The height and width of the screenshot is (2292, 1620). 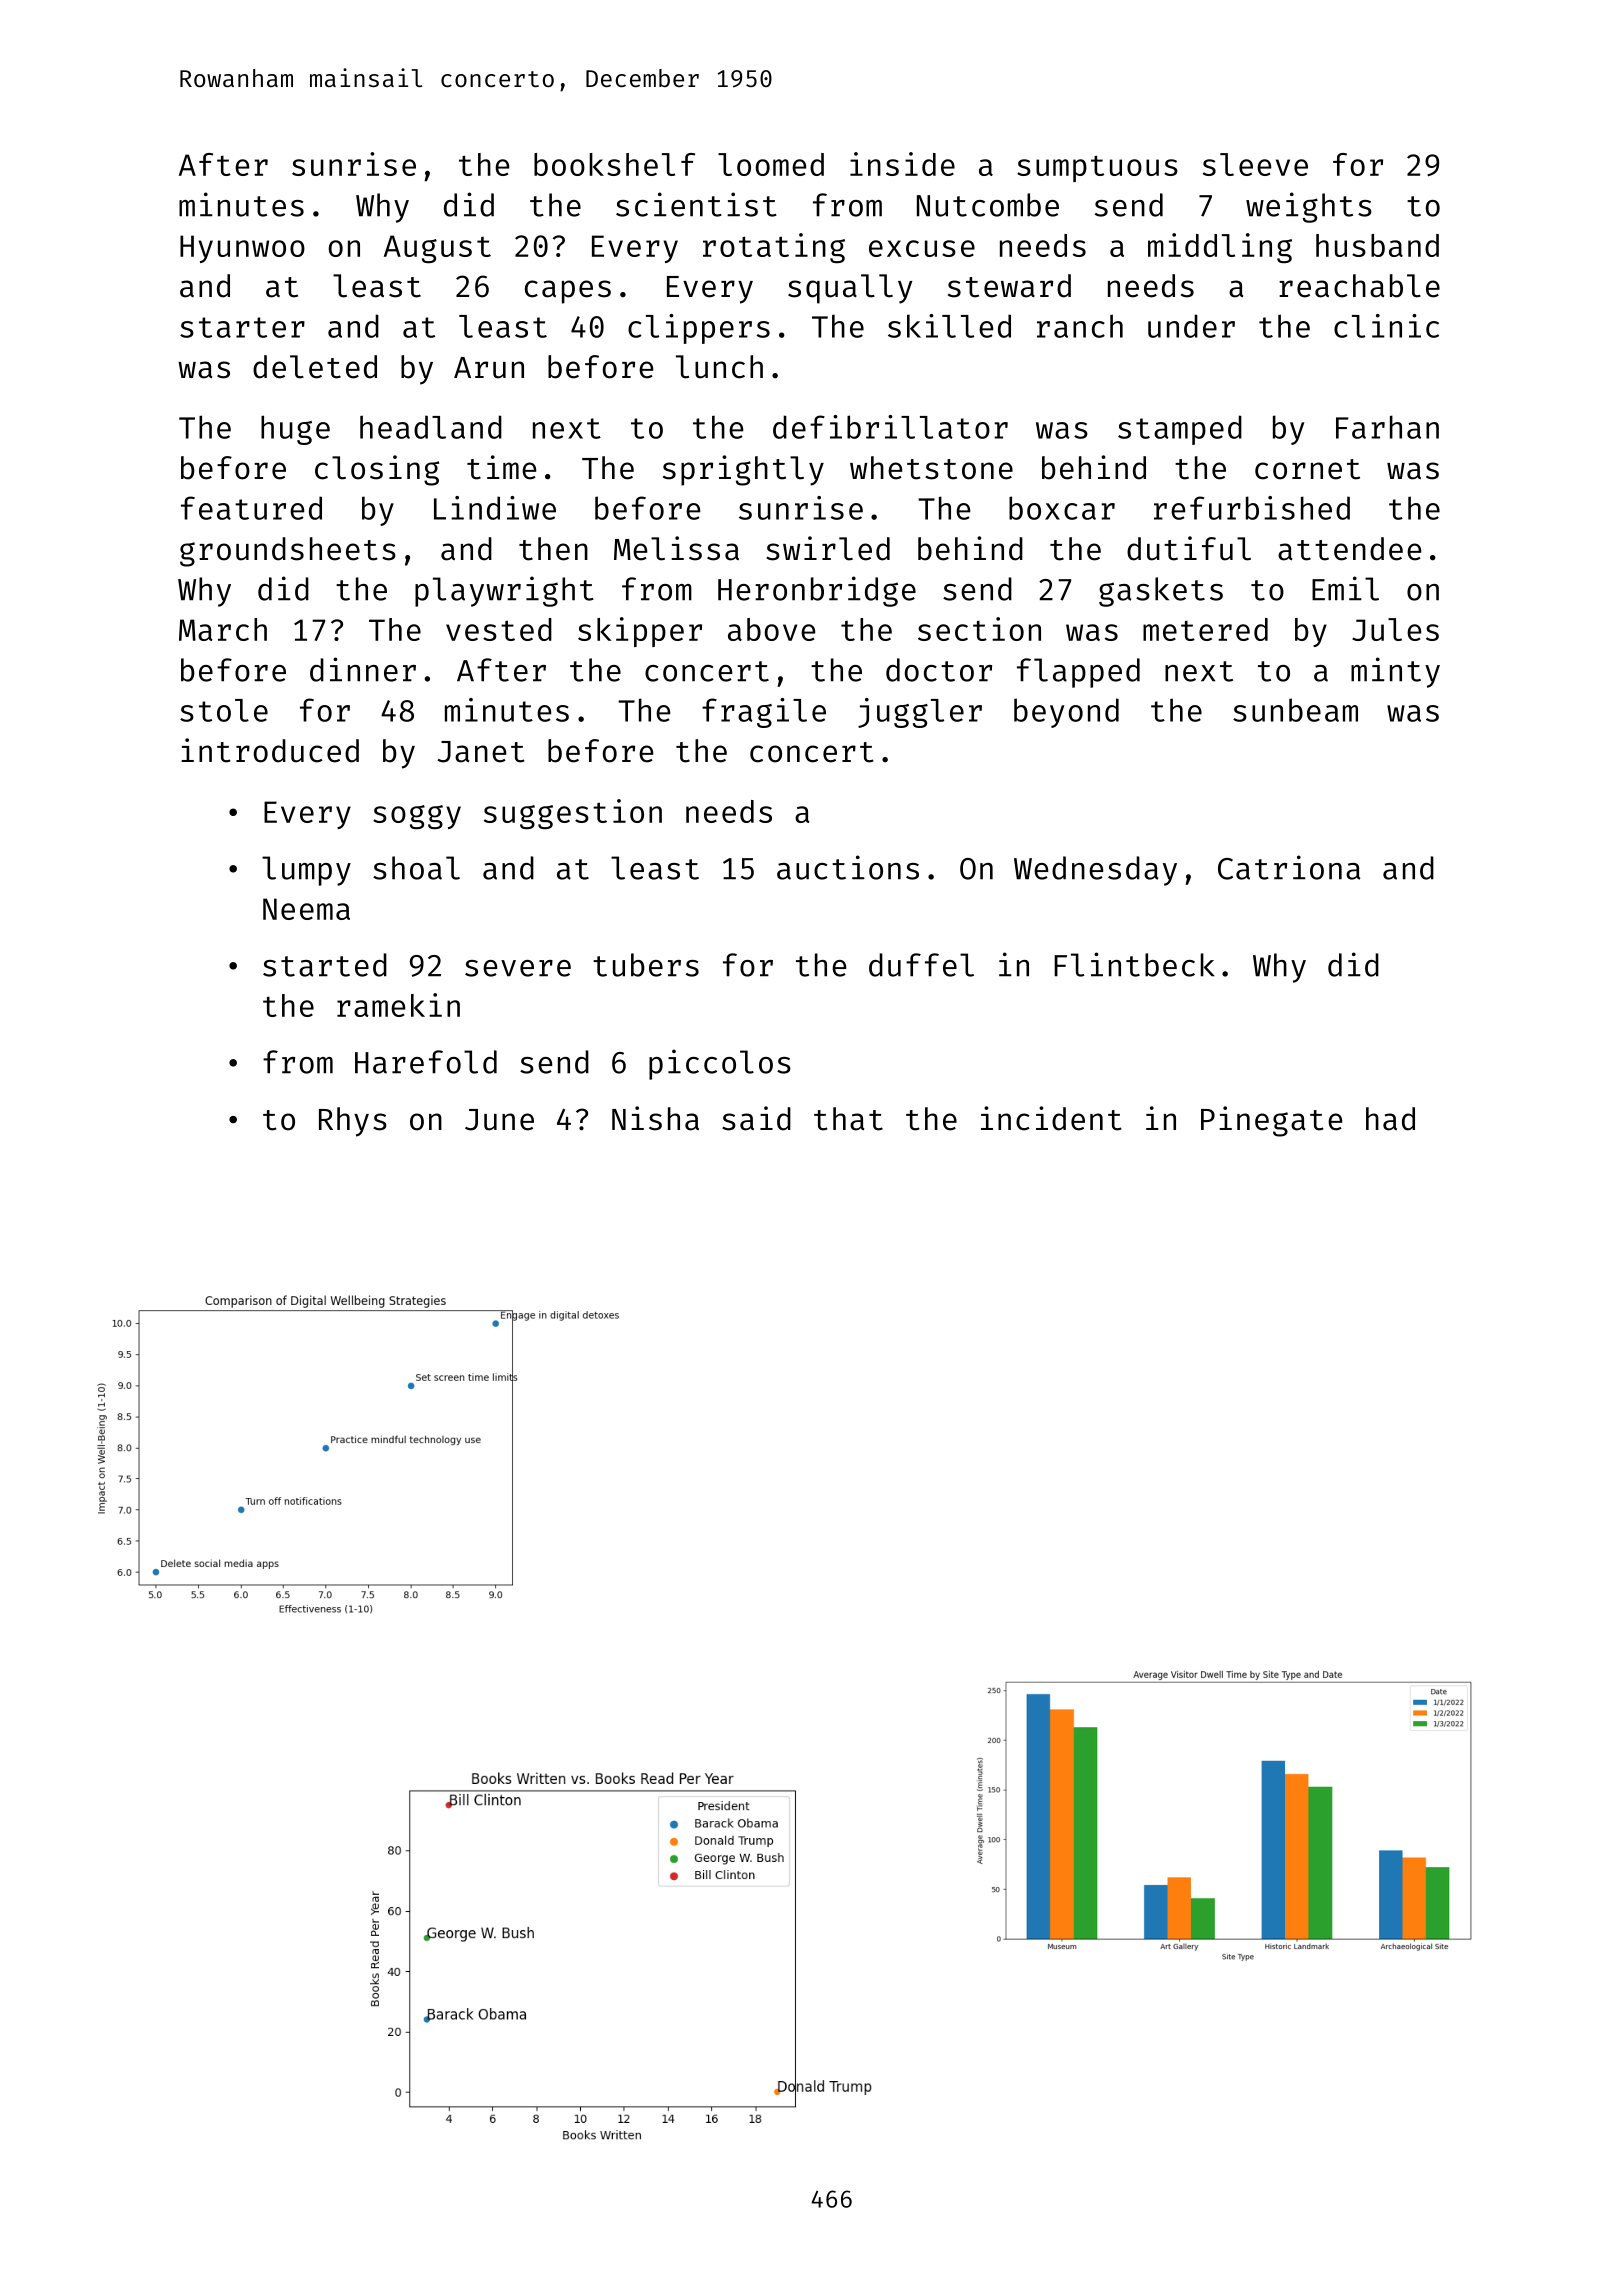 I want to click on capes, so click(x=568, y=292).
